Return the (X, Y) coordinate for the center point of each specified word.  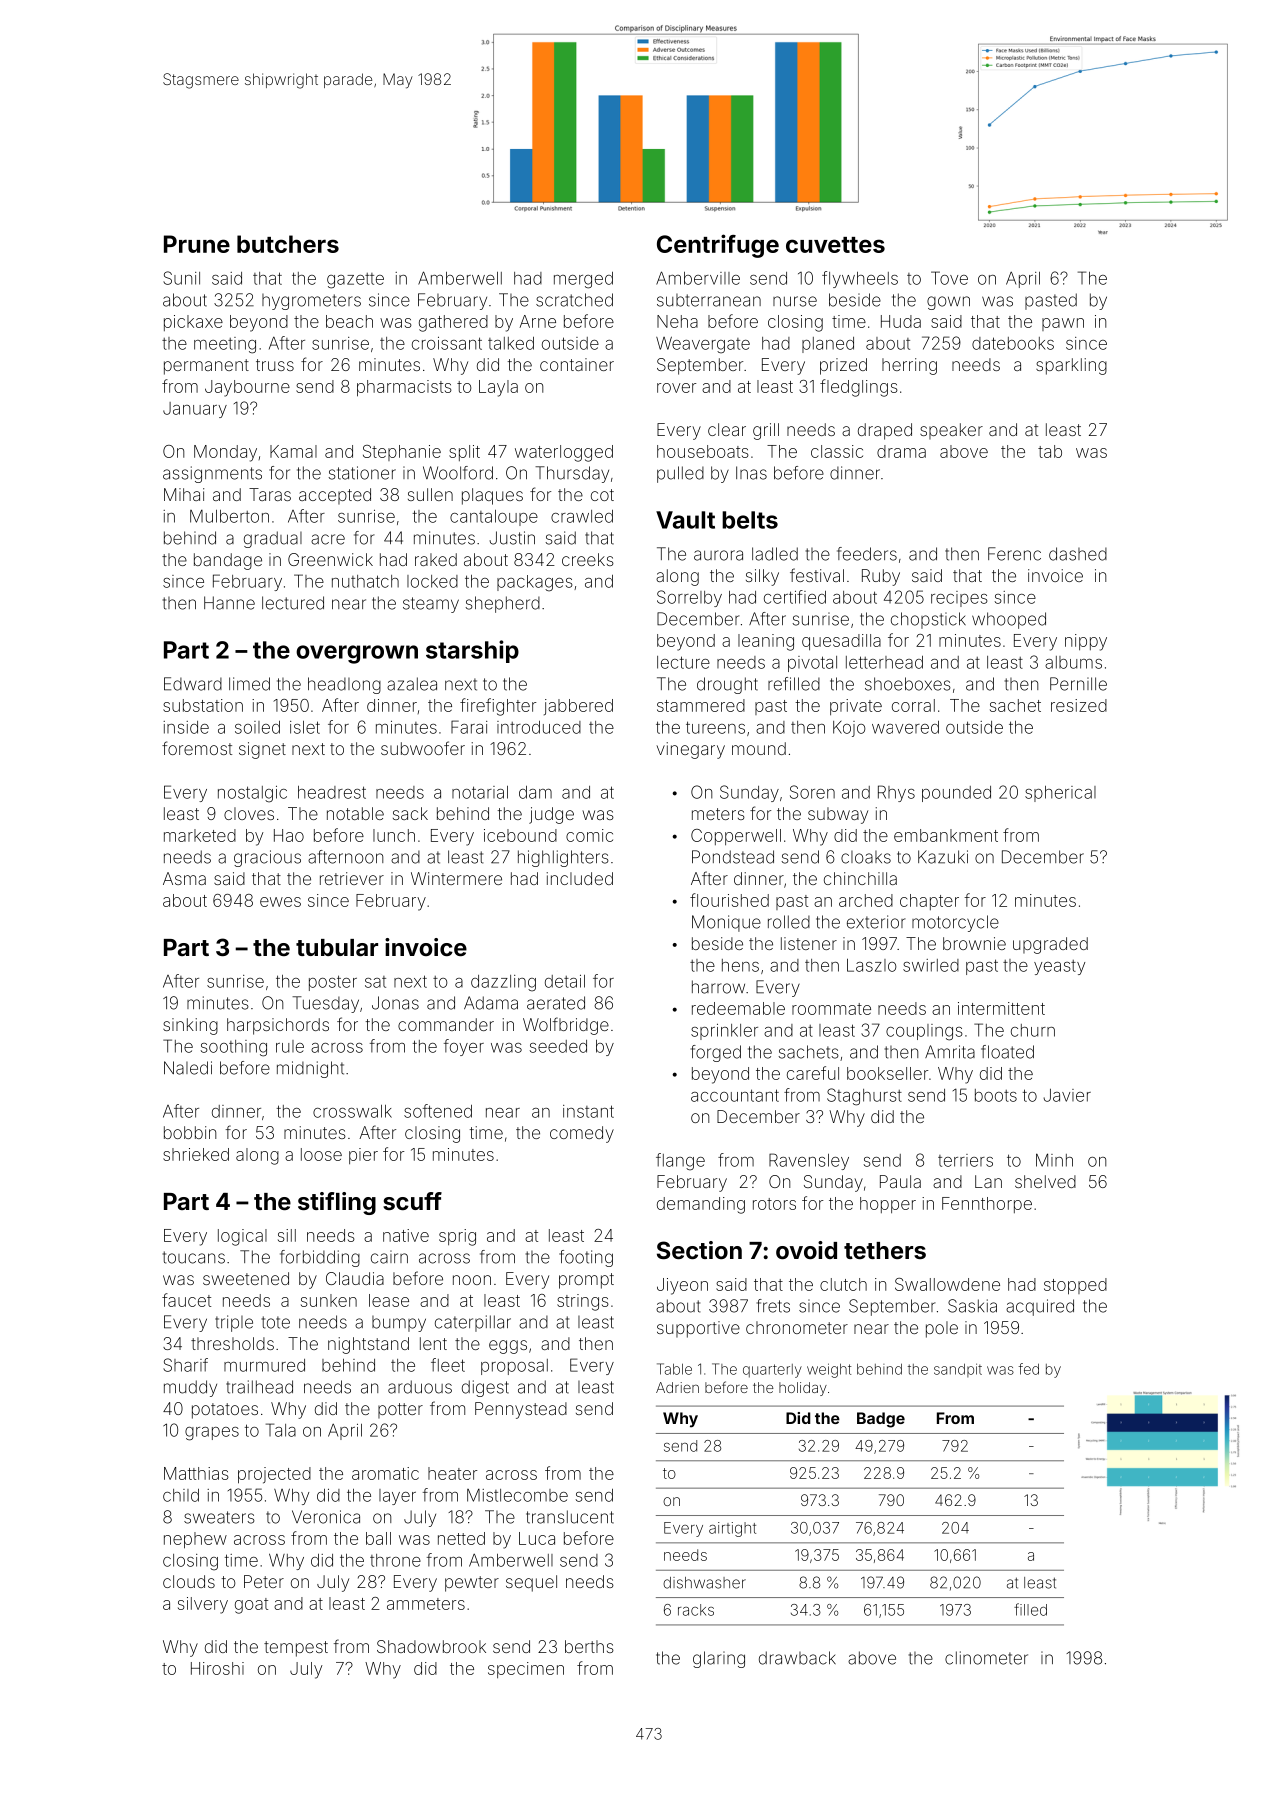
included (580, 878)
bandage (228, 561)
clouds (189, 1581)
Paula (900, 1181)
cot (602, 495)
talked (511, 343)
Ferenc (1014, 554)
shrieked (196, 1154)
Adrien (677, 1387)
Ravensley (809, 1161)
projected (274, 1475)
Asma (184, 878)
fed (1029, 1369)
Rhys (896, 793)
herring (909, 366)
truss (275, 365)
